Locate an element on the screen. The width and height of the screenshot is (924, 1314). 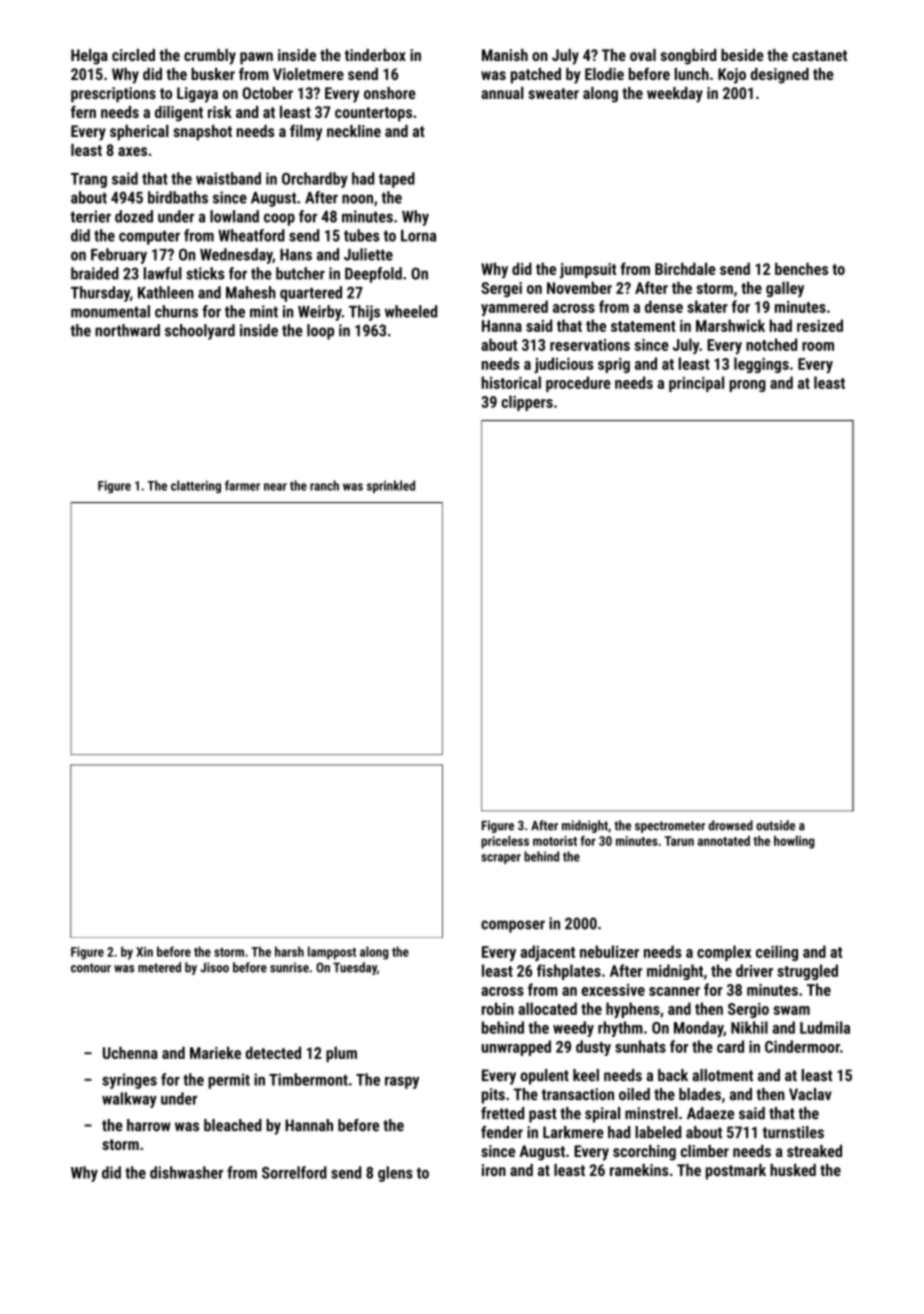
near is located at coordinates (275, 487).
